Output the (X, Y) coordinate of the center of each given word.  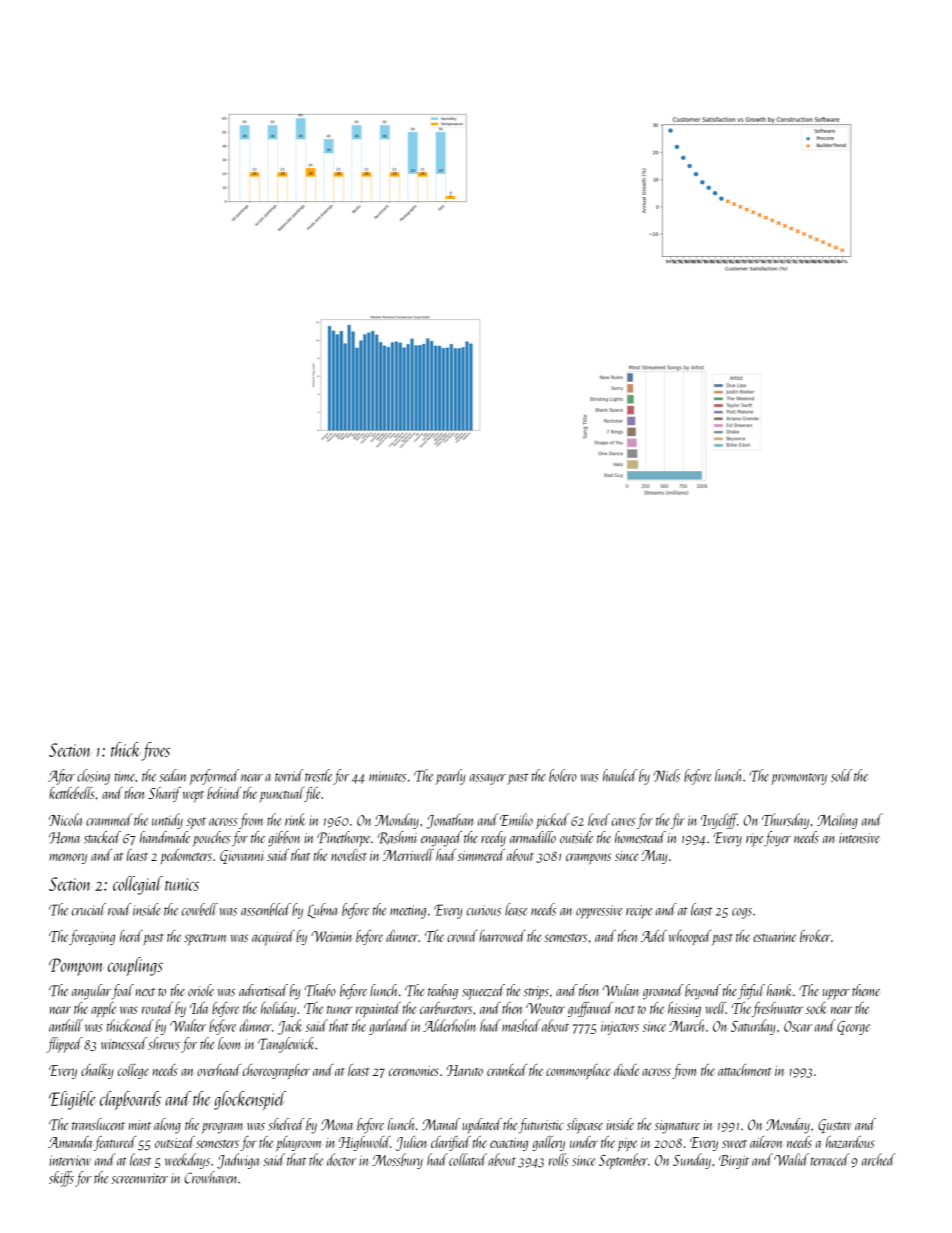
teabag (443, 992)
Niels (666, 775)
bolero (563, 775)
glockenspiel (250, 1100)
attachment (745, 1070)
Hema (65, 838)
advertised (263, 990)
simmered (481, 855)
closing (93, 777)
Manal (441, 1124)
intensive (859, 838)
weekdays (187, 1161)
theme (866, 990)
